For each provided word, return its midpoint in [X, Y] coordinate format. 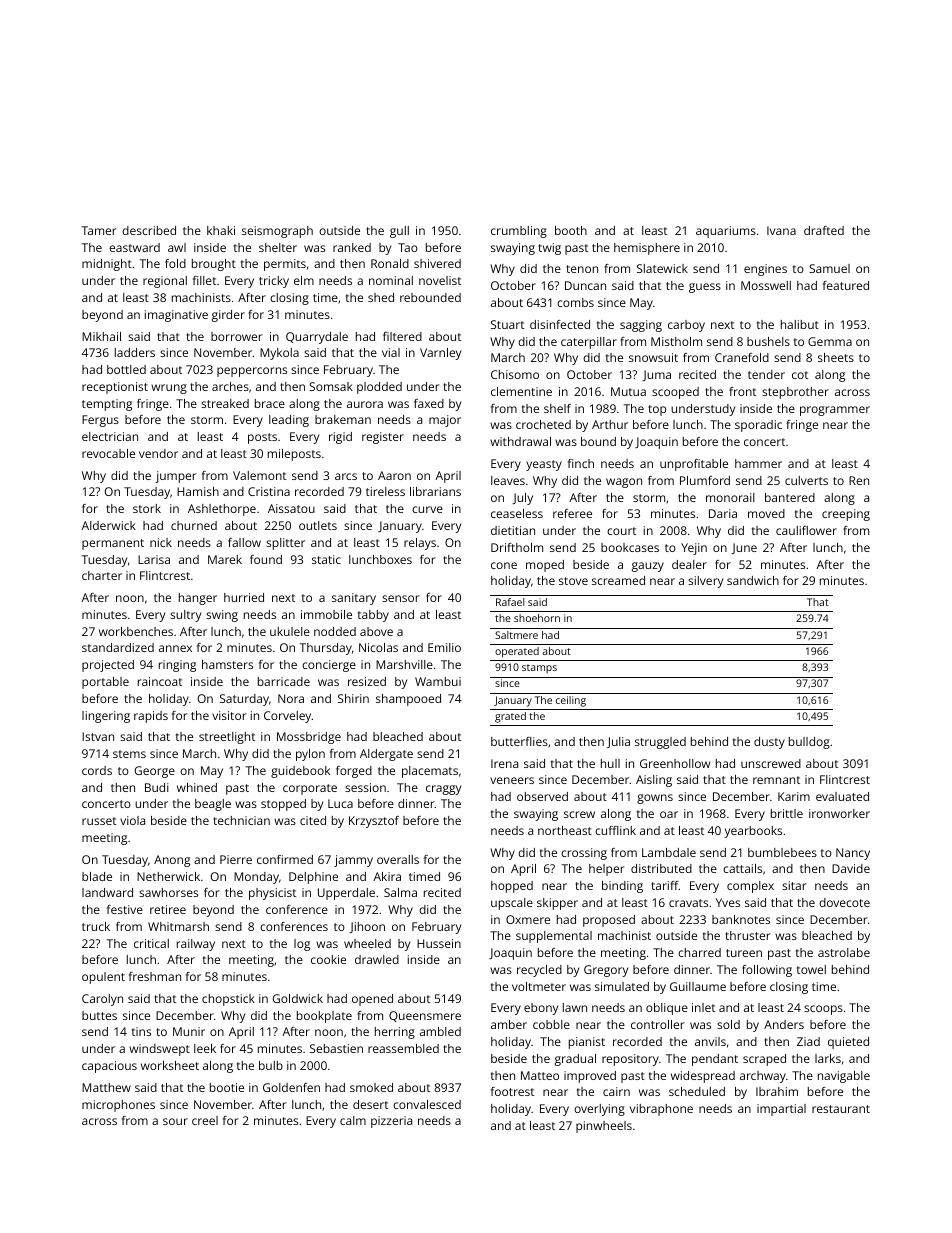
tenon [582, 269]
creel [205, 1120]
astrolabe [844, 952]
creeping [846, 515]
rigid [340, 438]
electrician [110, 436]
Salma [400, 892]
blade [97, 876]
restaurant [841, 1109]
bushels [768, 341]
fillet [204, 280]
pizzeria [391, 1122]
